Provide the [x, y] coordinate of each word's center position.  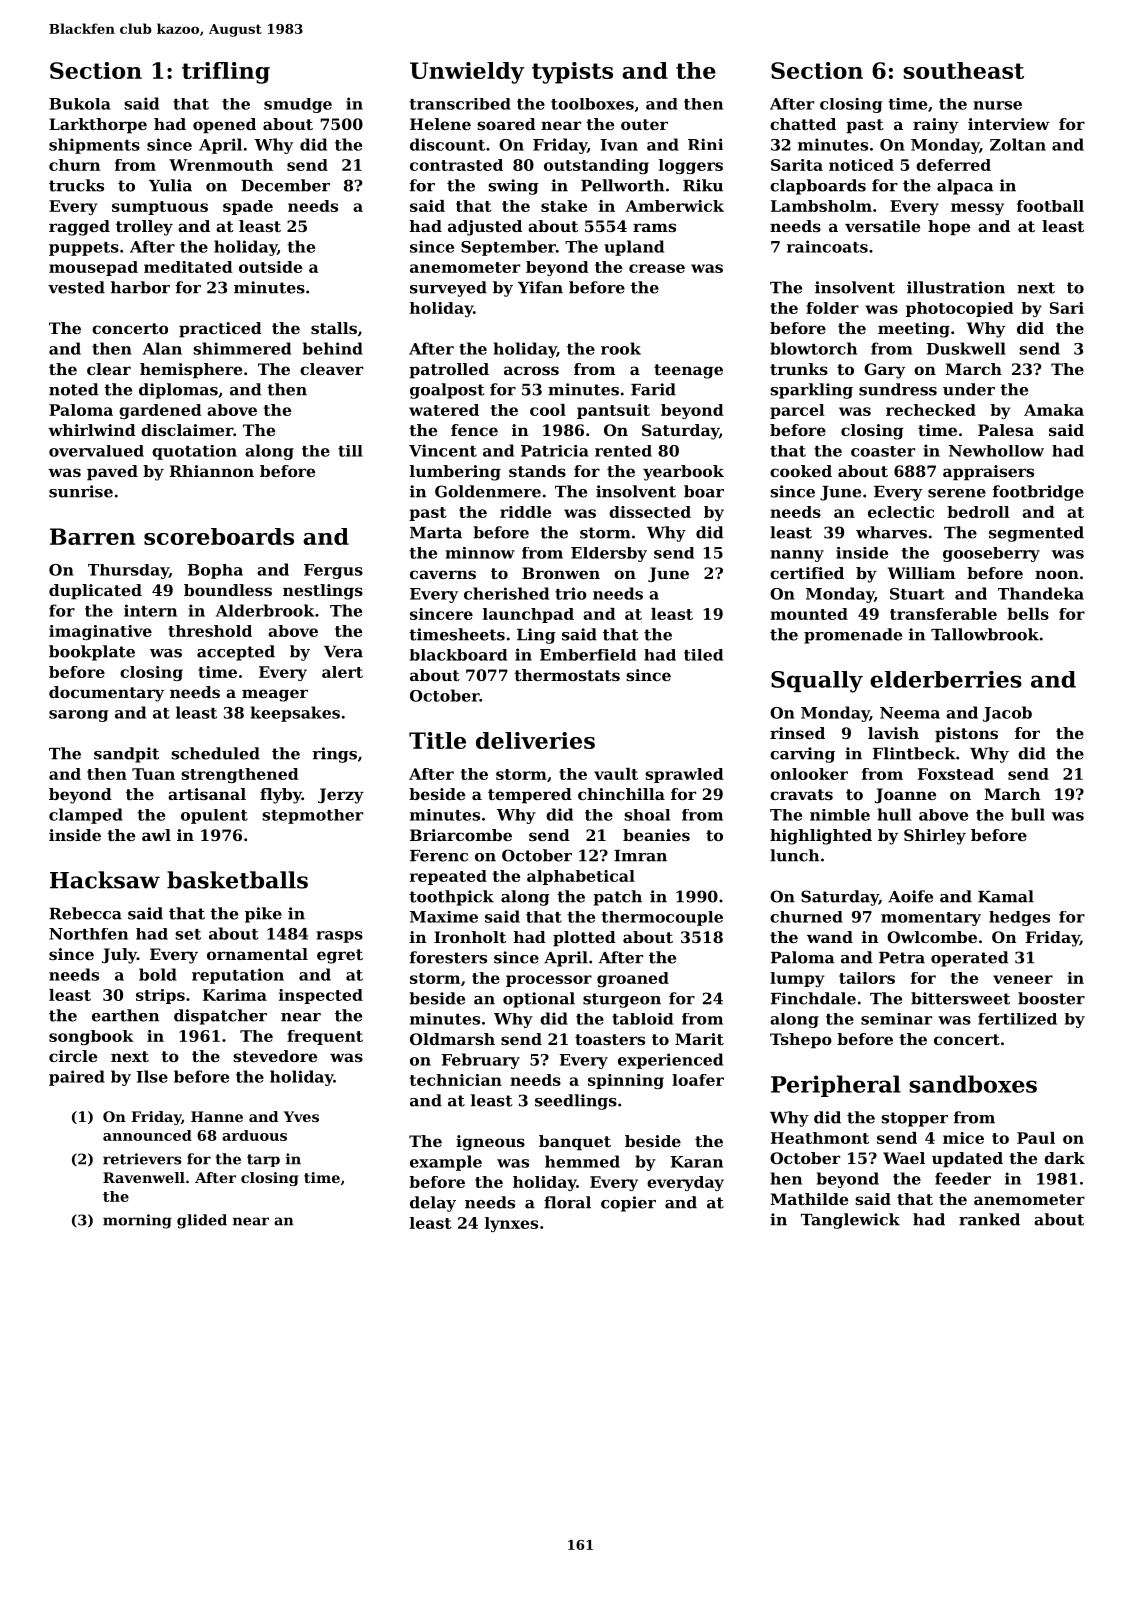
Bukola [80, 104]
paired [77, 1078]
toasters [610, 1039]
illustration [956, 287]
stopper [914, 1119]
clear [109, 369]
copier [628, 1204]
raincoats [827, 246]
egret [340, 956]
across [531, 370]
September [508, 248]
